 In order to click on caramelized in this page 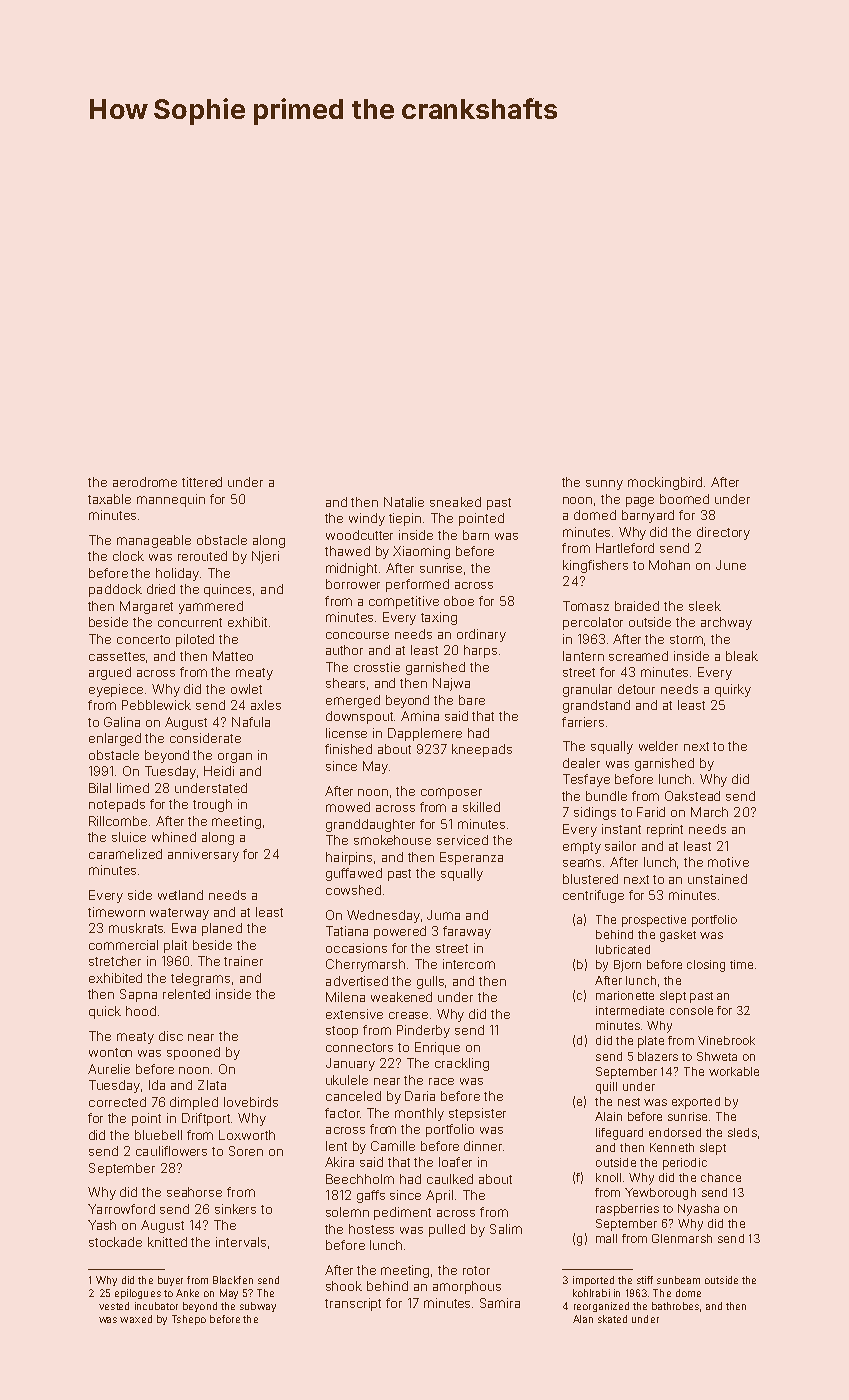, I will do `click(125, 854)`.
